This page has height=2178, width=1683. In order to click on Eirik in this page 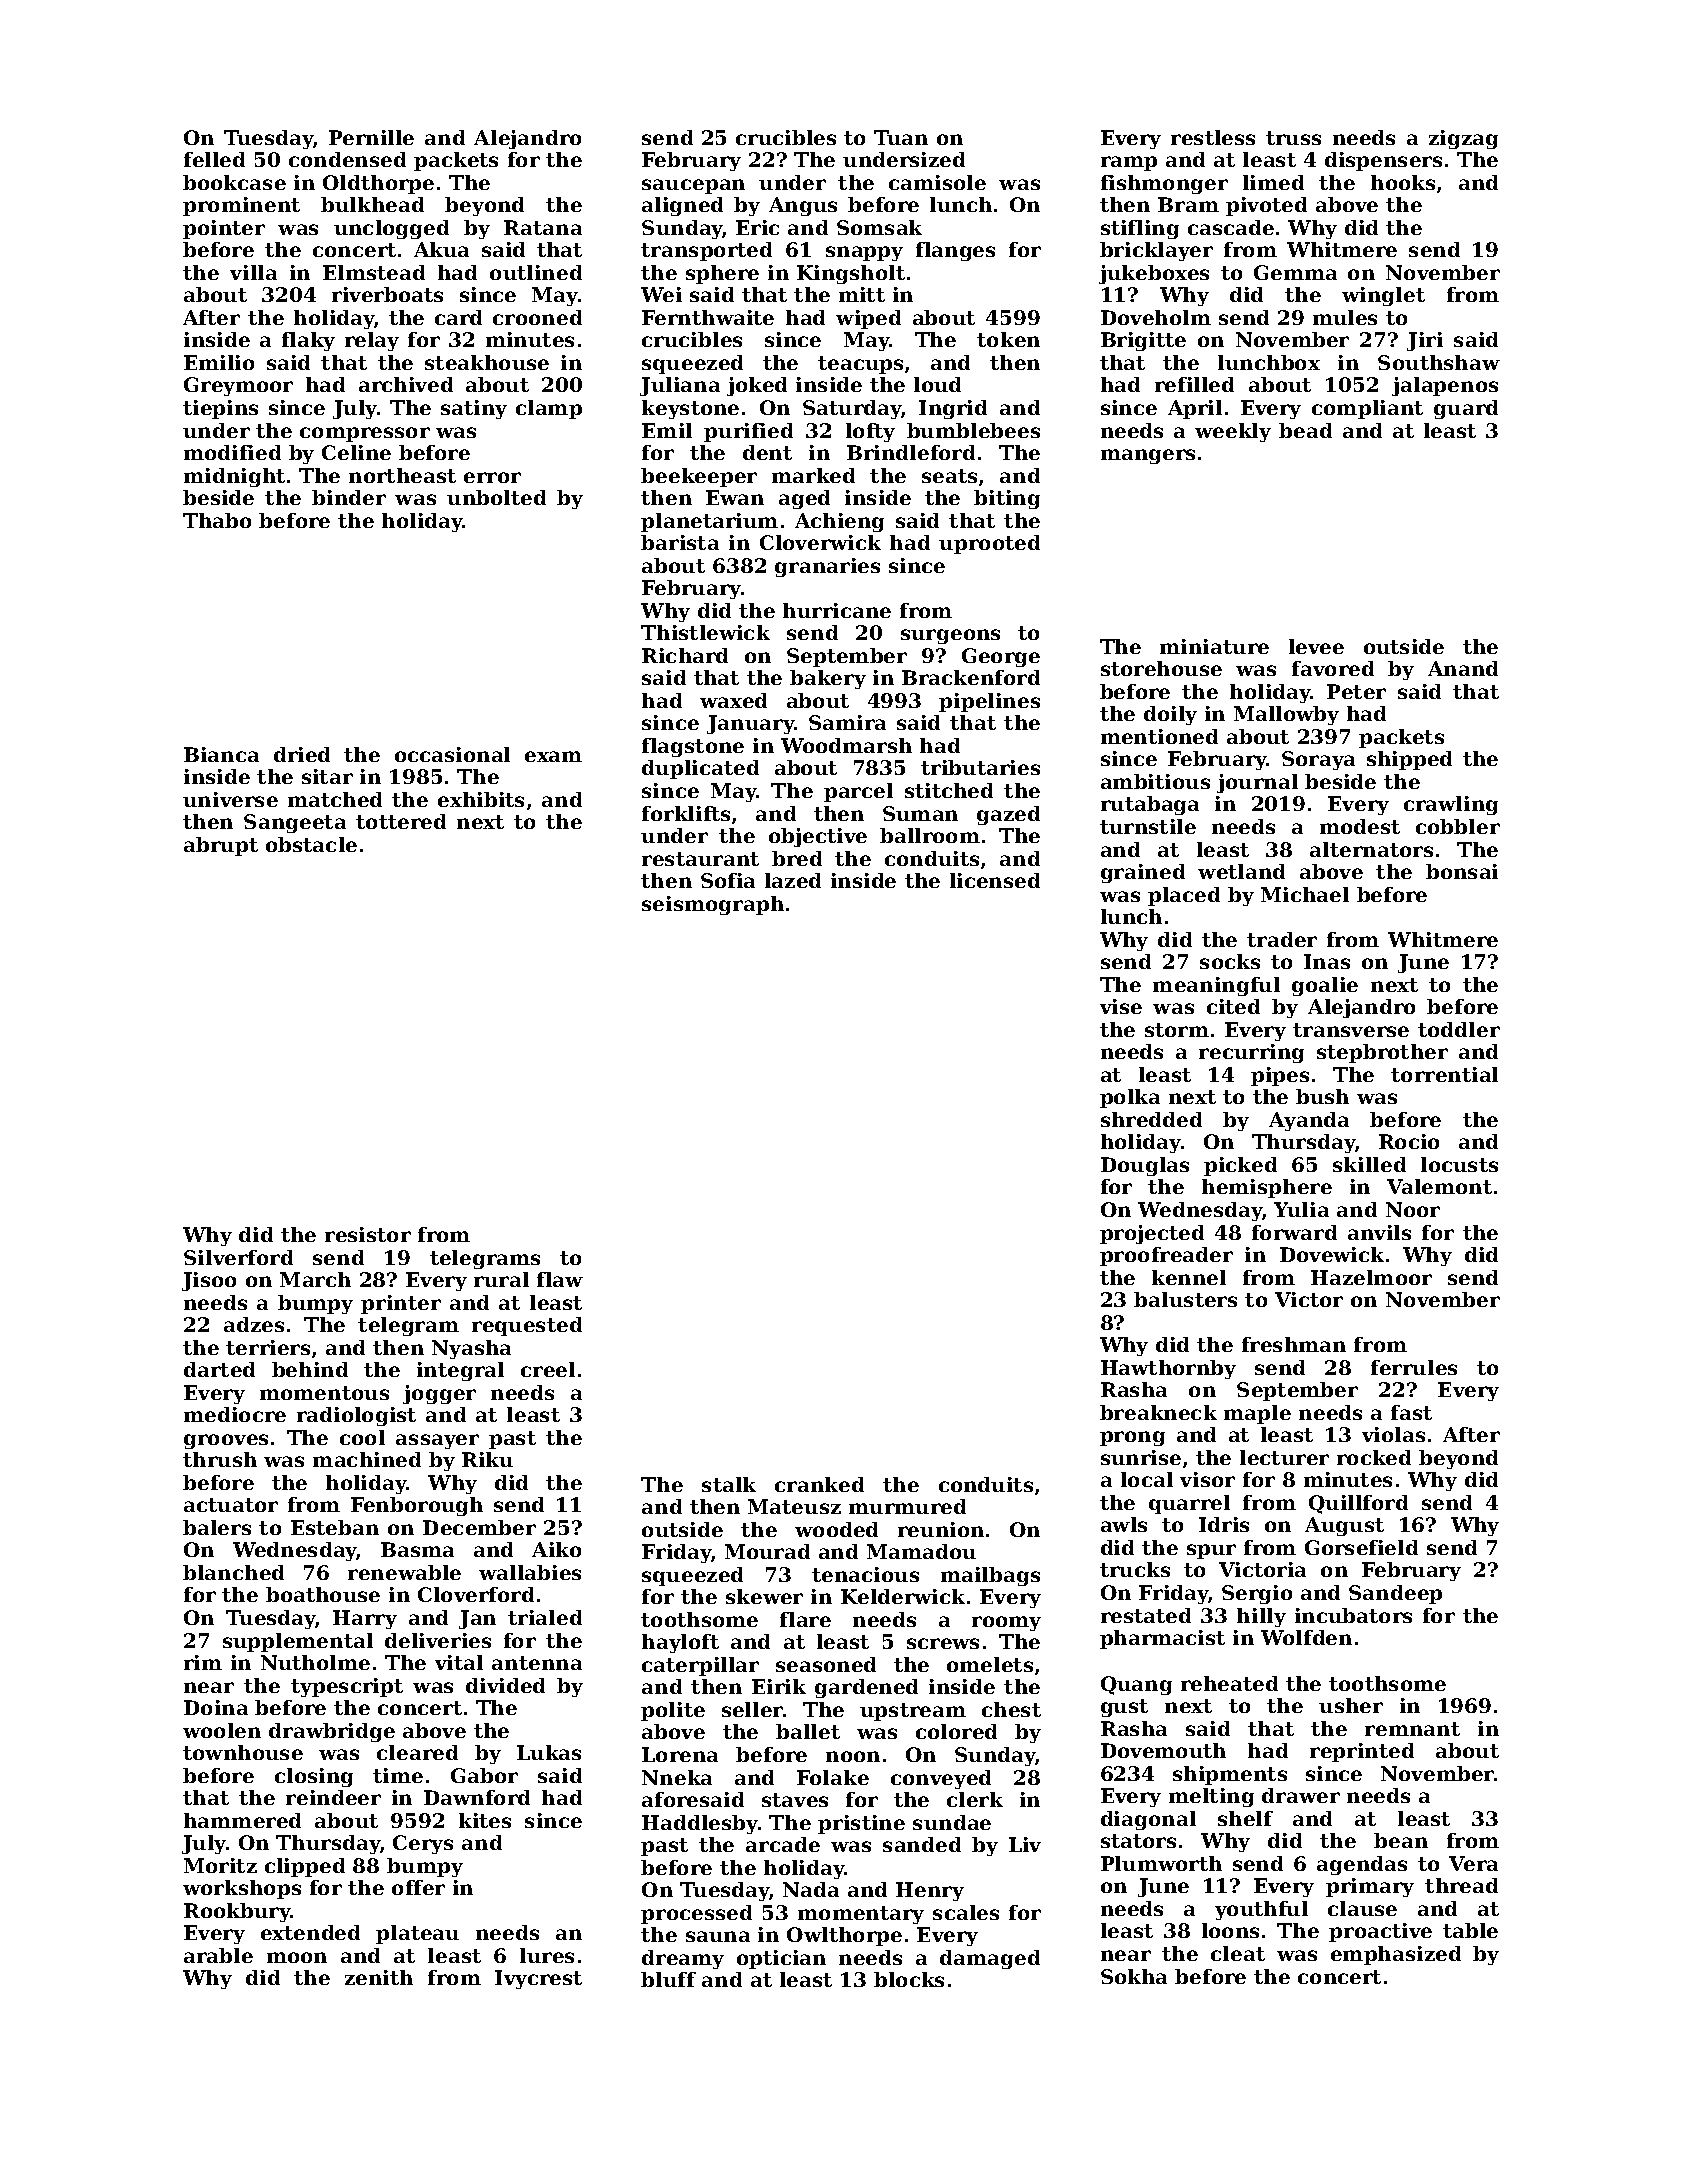, I will do `click(779, 1686)`.
